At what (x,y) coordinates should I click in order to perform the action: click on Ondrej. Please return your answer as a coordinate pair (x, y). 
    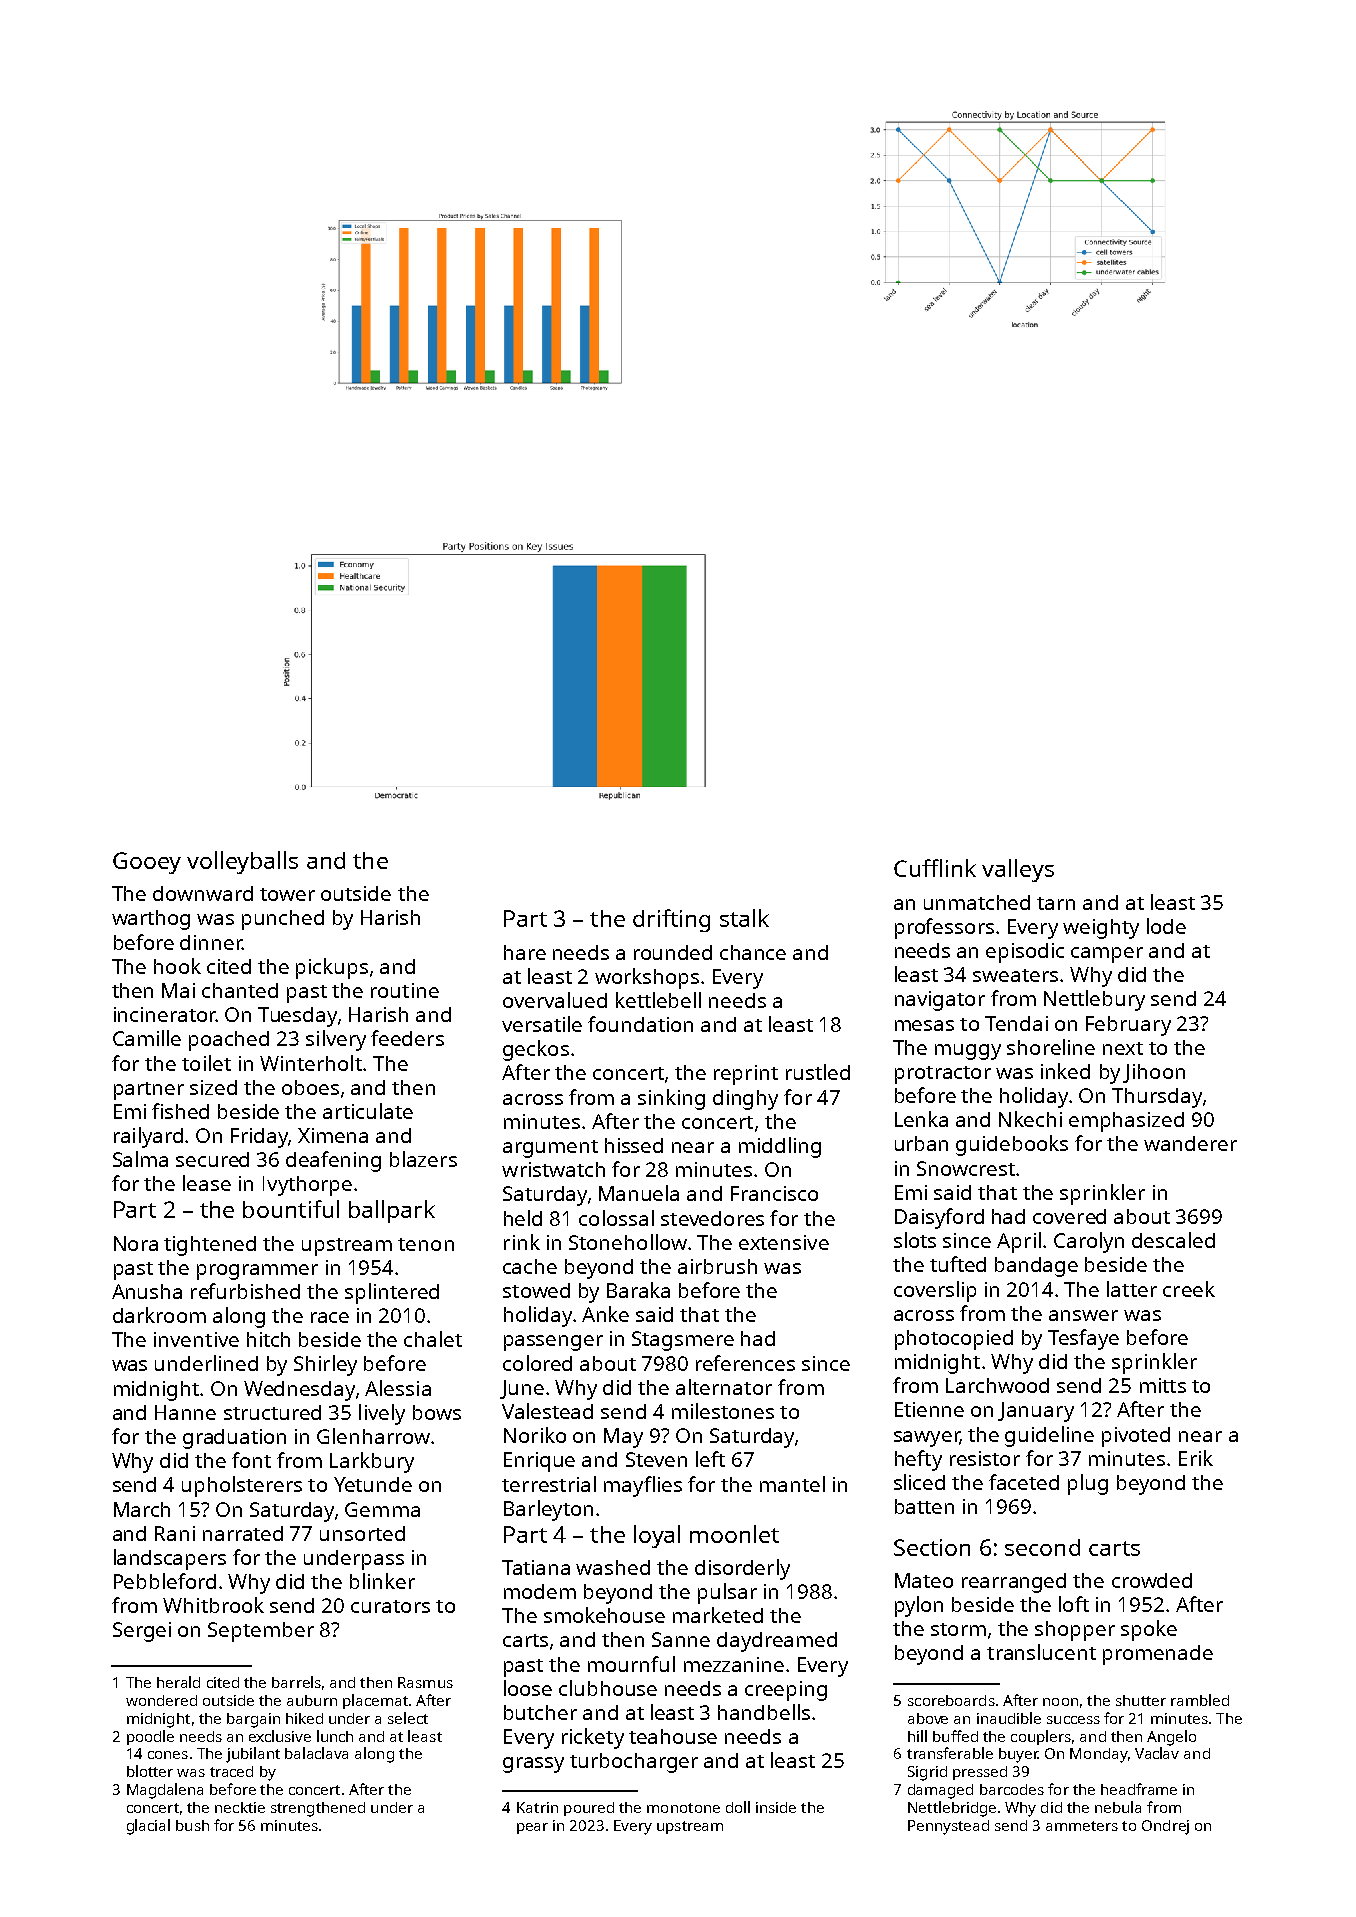
    Looking at the image, I should click on (1165, 1827).
